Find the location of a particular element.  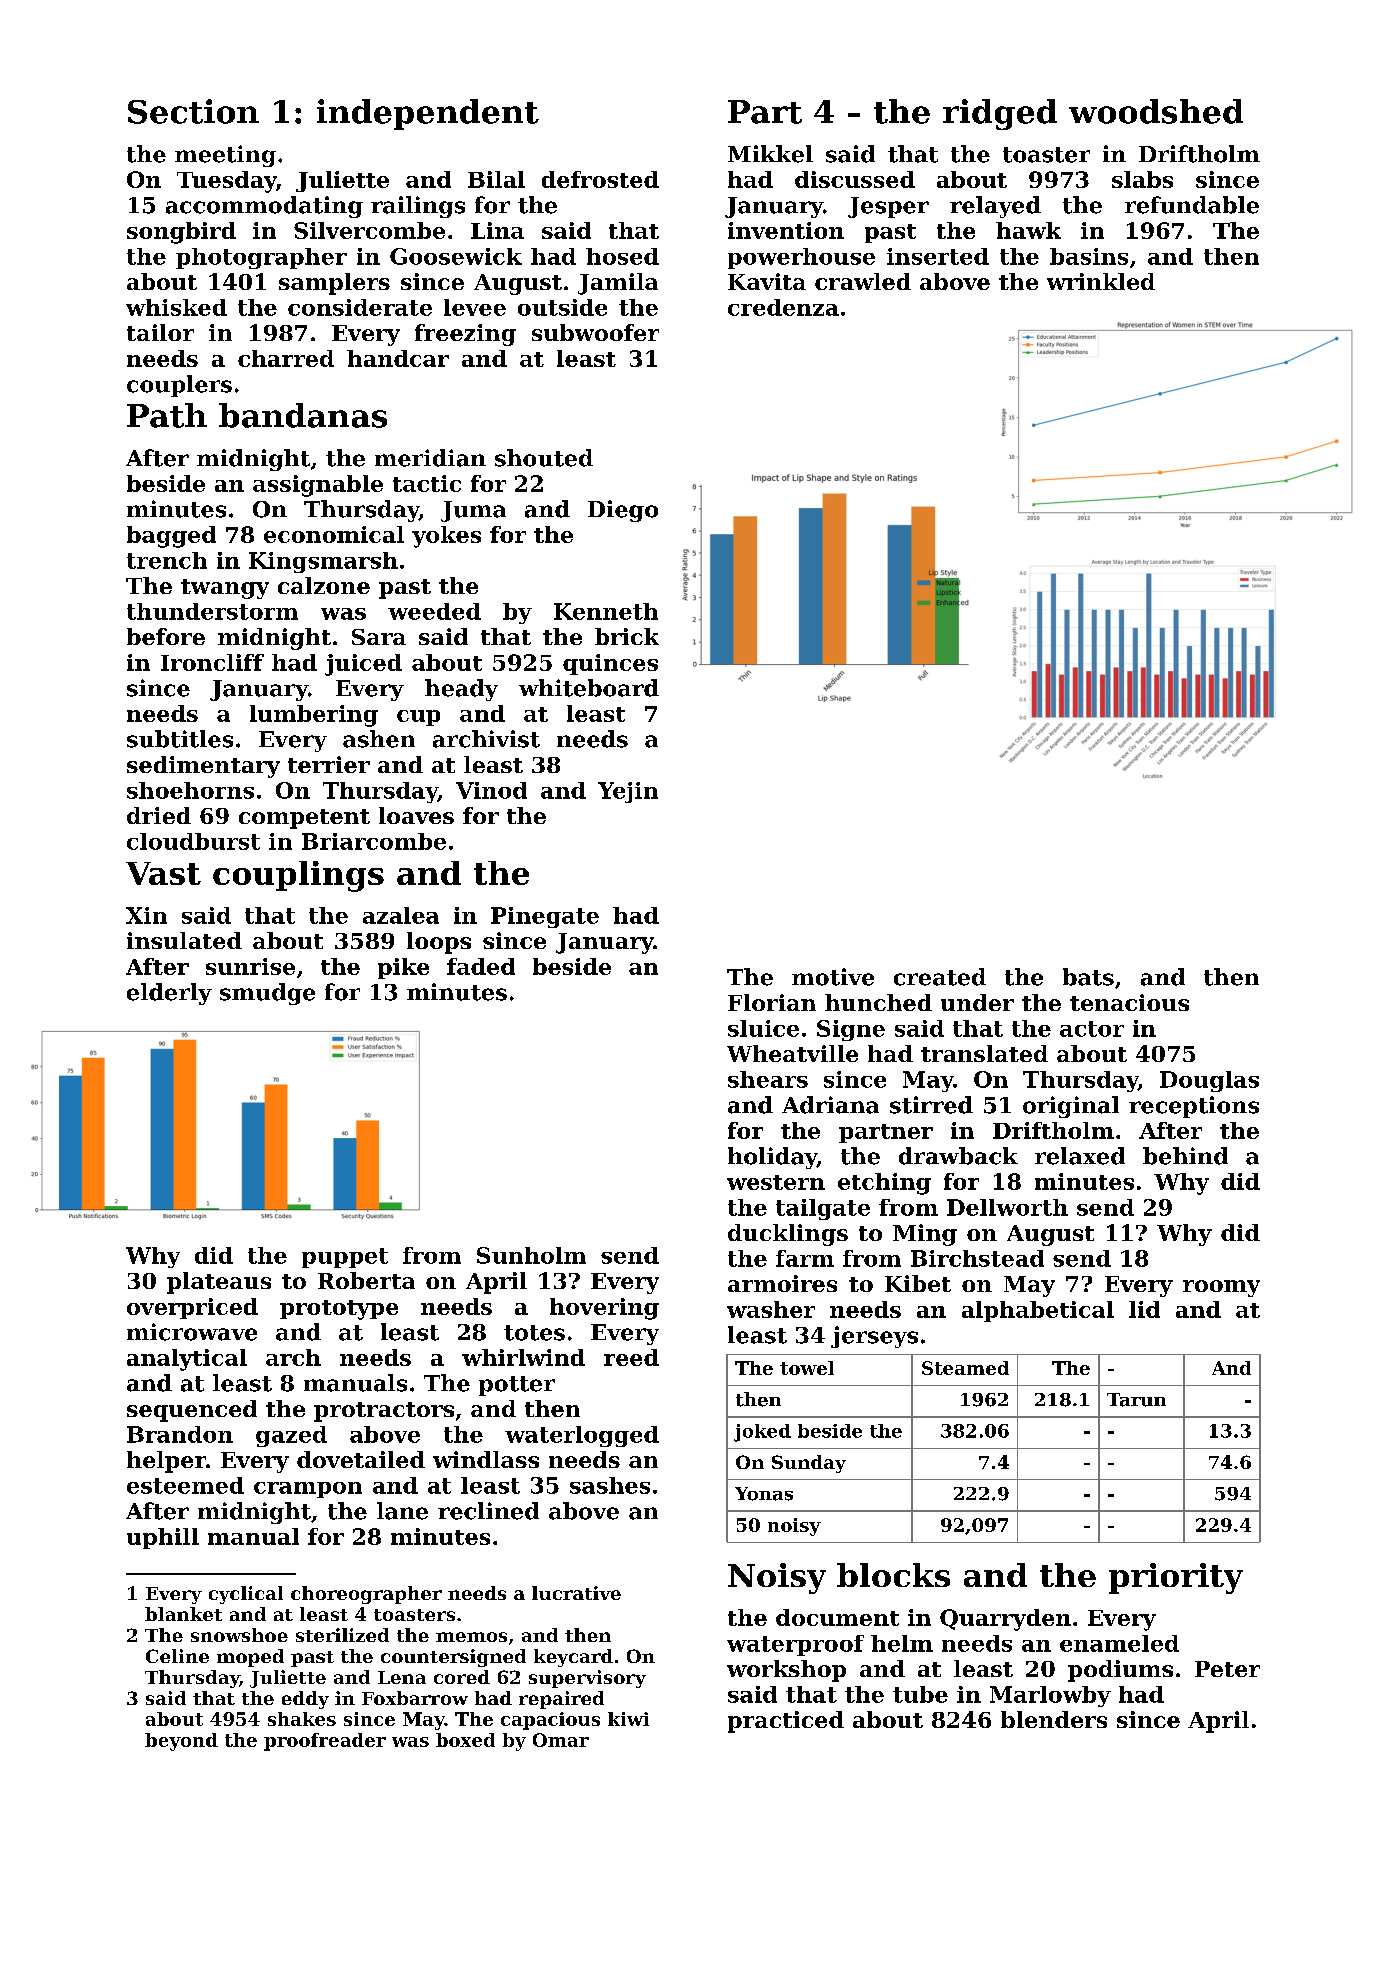

holiday is located at coordinates (772, 1158).
